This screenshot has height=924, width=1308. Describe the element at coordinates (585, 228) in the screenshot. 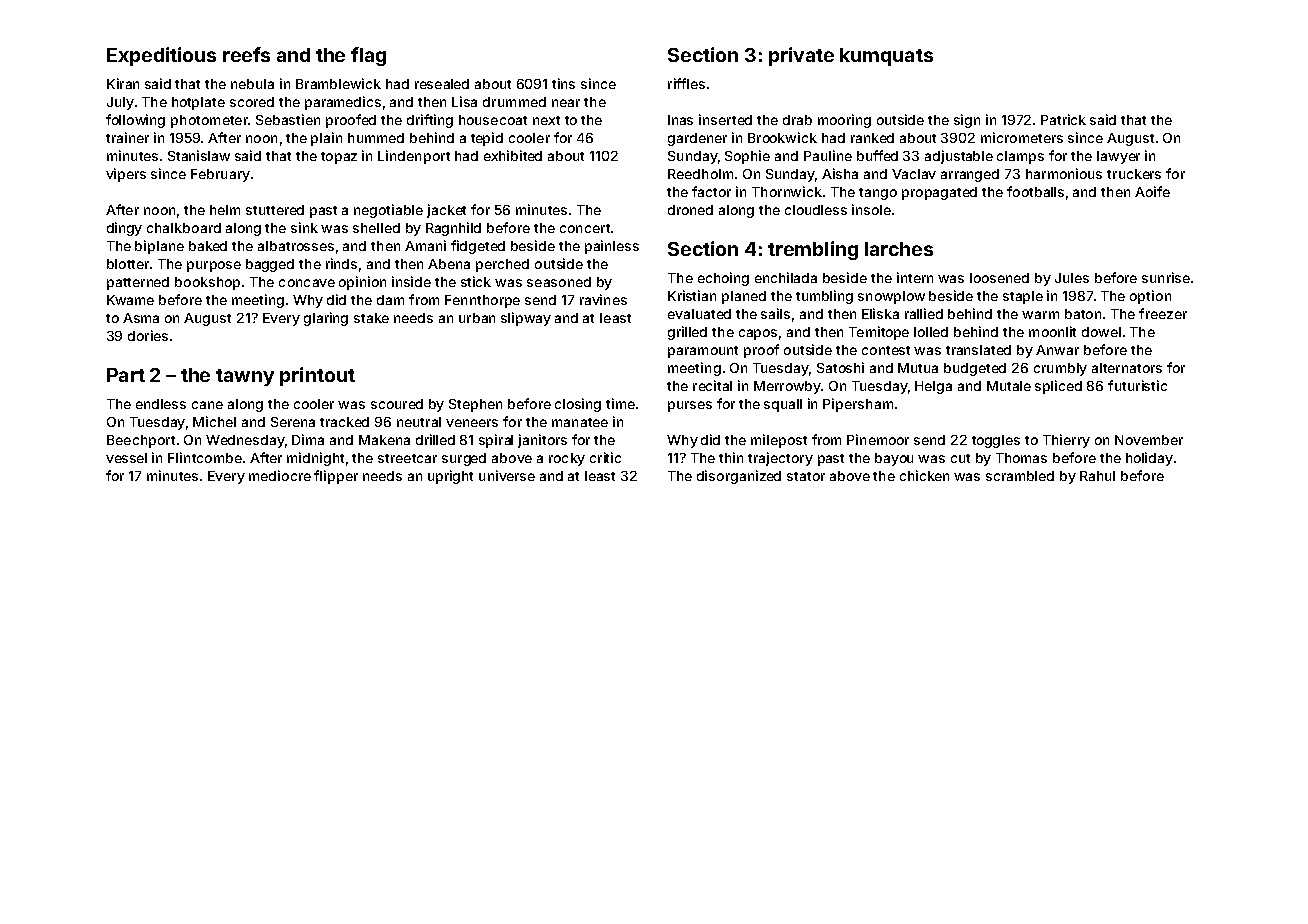

I see `concert` at that location.
